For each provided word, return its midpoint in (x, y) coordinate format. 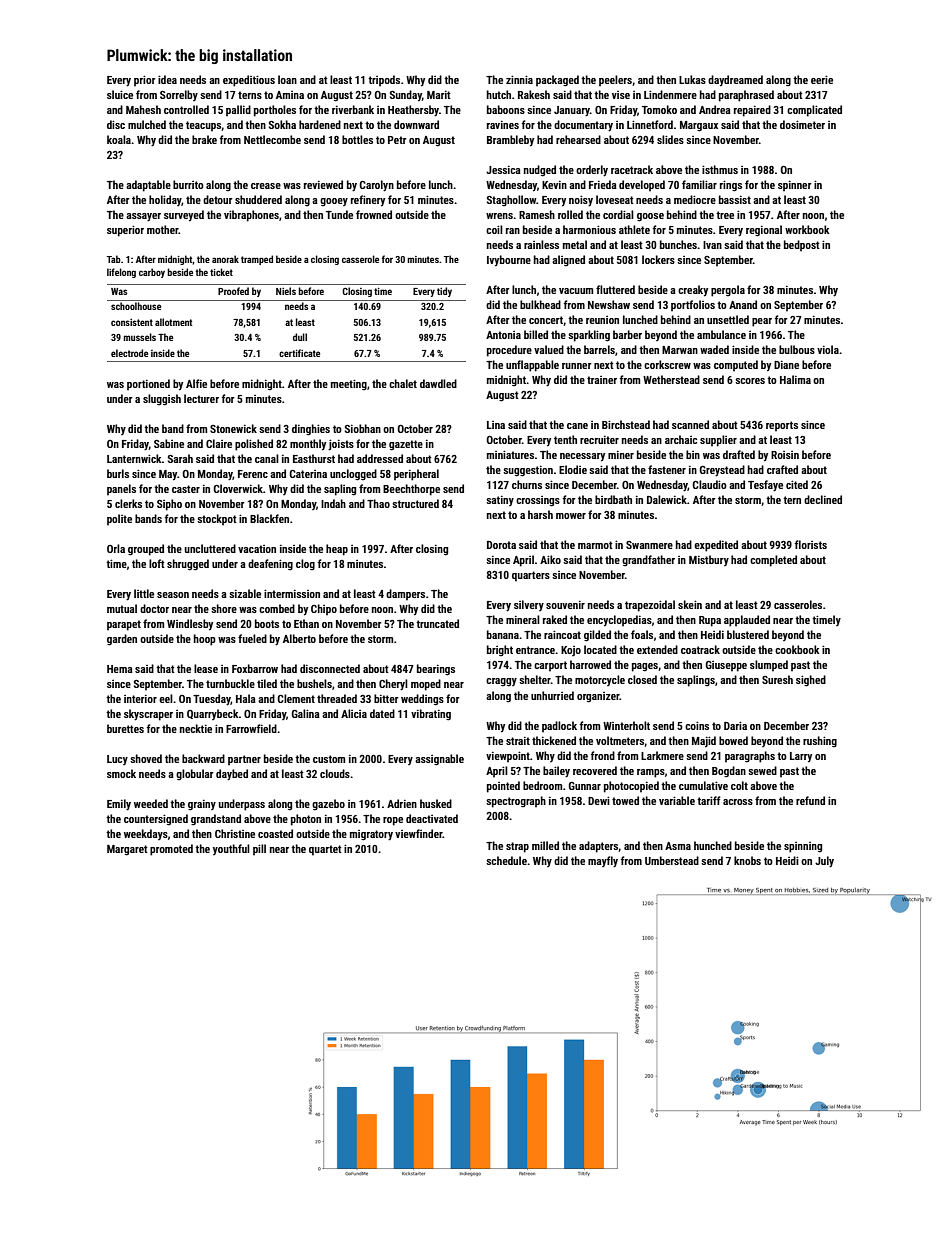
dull (300, 337)
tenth (565, 439)
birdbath (613, 499)
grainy (202, 805)
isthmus (720, 169)
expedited (716, 546)
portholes (275, 111)
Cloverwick (238, 488)
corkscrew (667, 364)
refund (810, 800)
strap (517, 847)
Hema (120, 669)
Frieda (603, 184)
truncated (437, 623)
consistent (132, 322)
